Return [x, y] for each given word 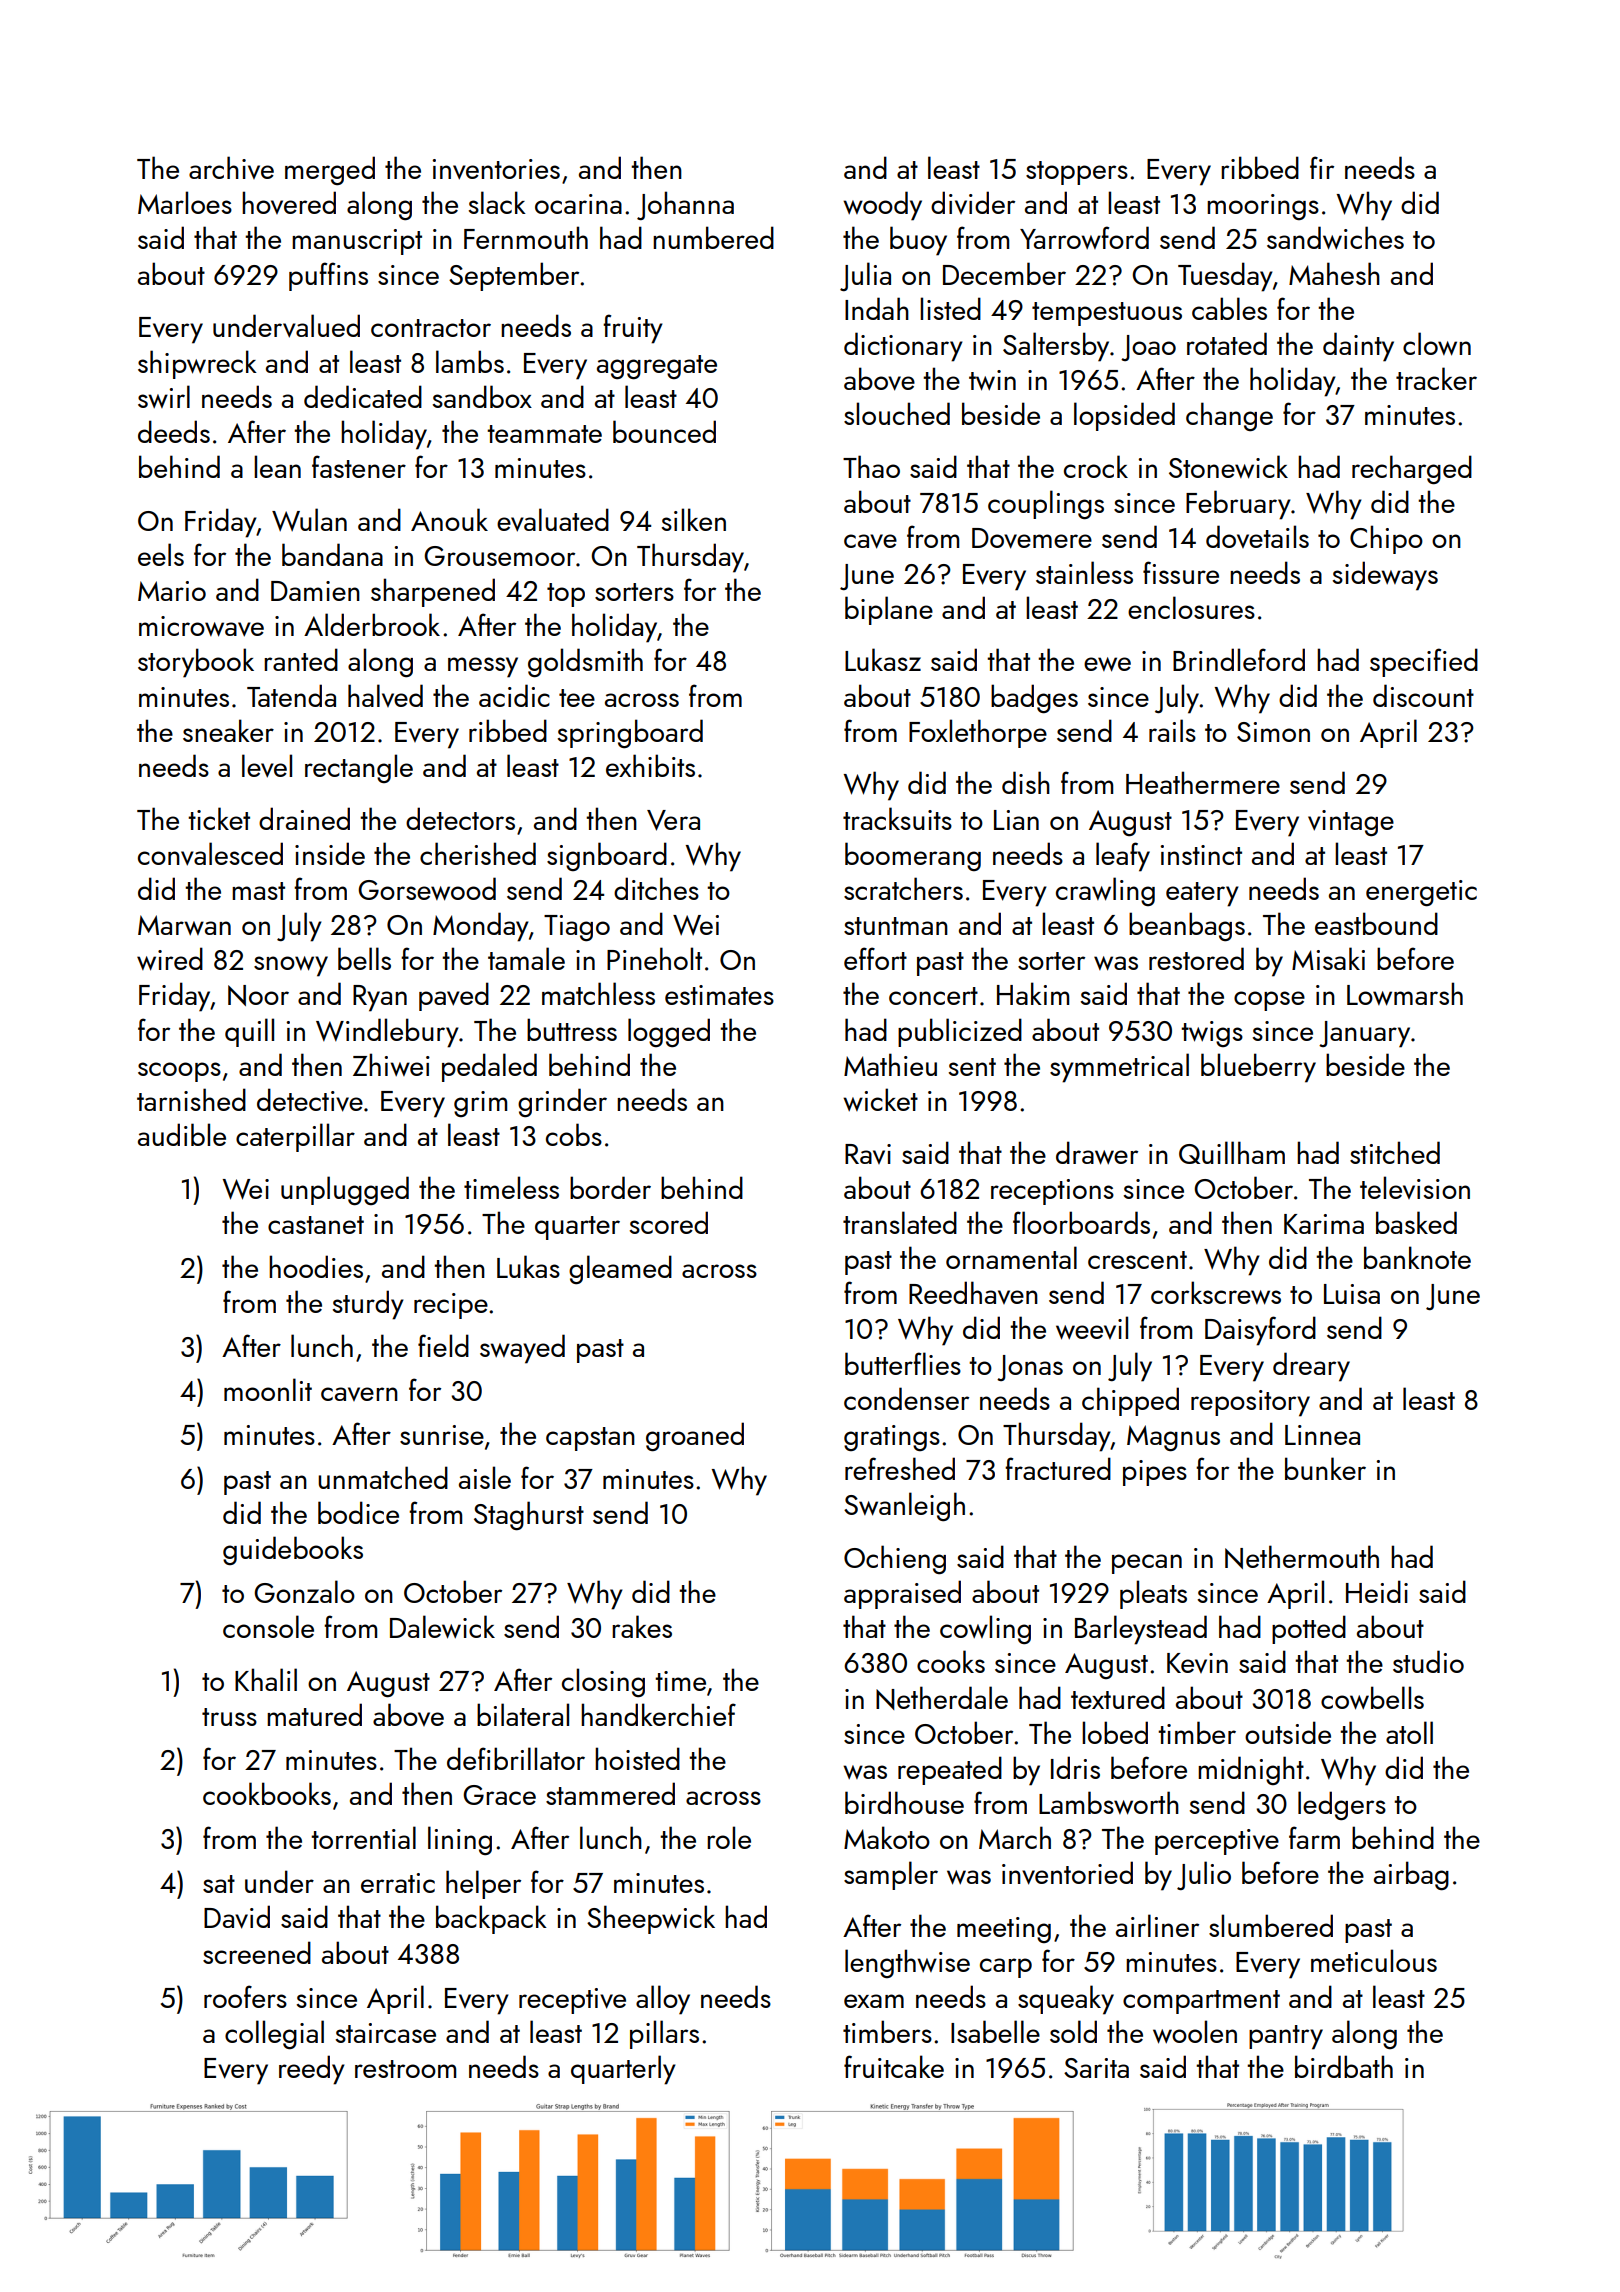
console [268, 1626]
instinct [1201, 855]
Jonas [1030, 1368]
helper [483, 1884]
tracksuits [897, 818]
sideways [1385, 576]
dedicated [363, 396]
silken [694, 519]
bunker [1325, 1468]
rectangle [359, 768]
